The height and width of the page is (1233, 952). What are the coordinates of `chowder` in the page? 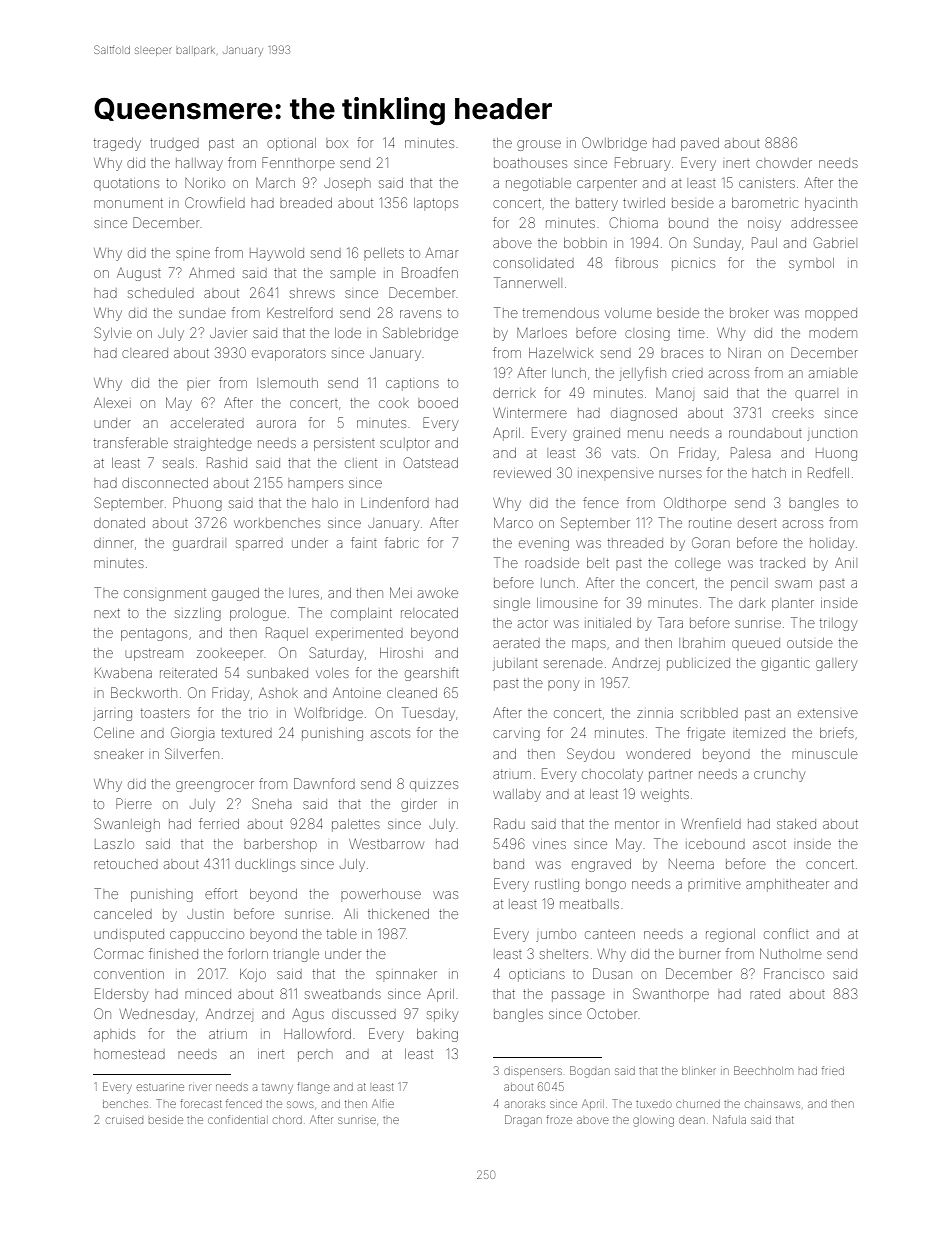 It's located at (784, 164).
